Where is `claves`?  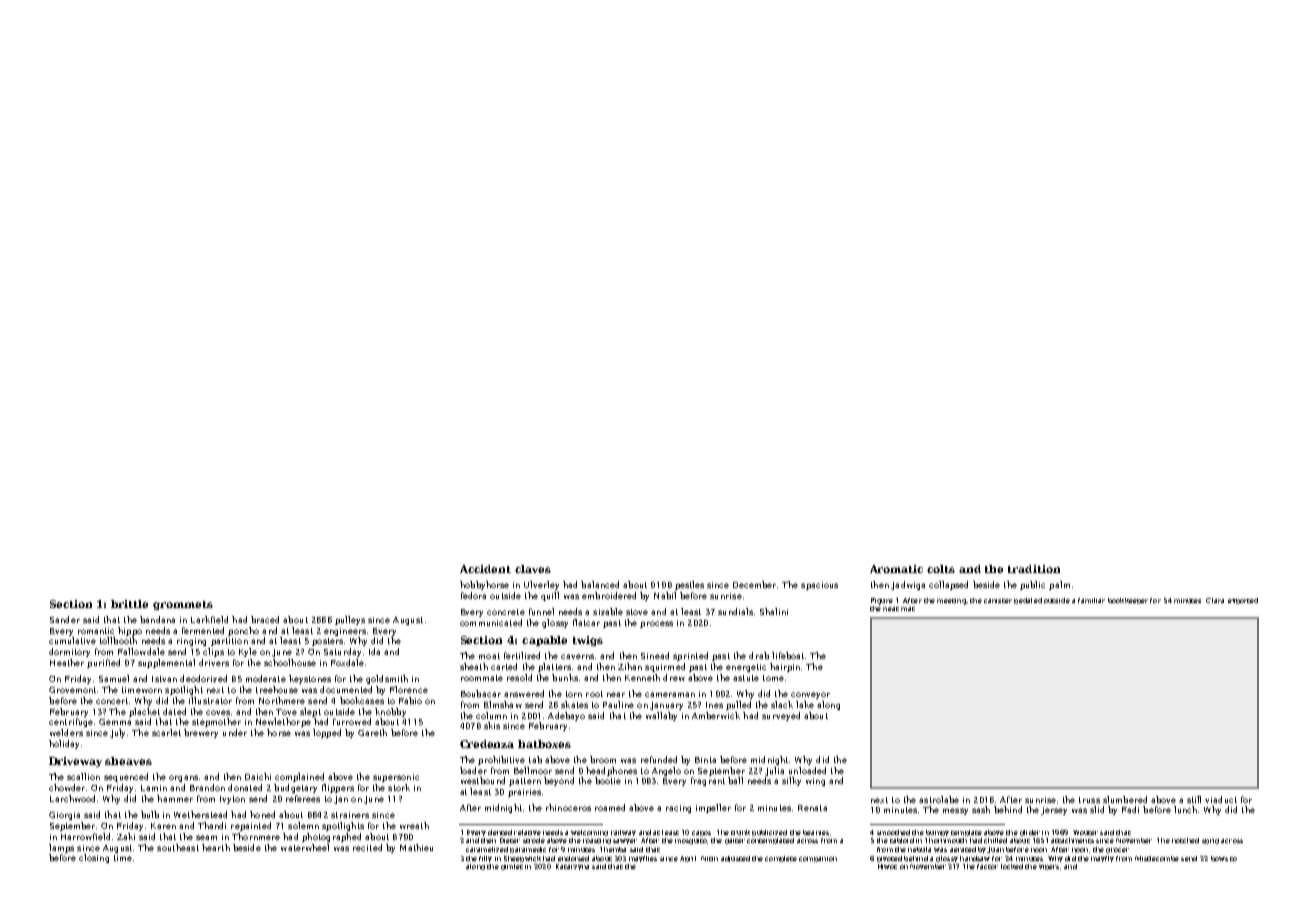 claves is located at coordinates (533, 569).
